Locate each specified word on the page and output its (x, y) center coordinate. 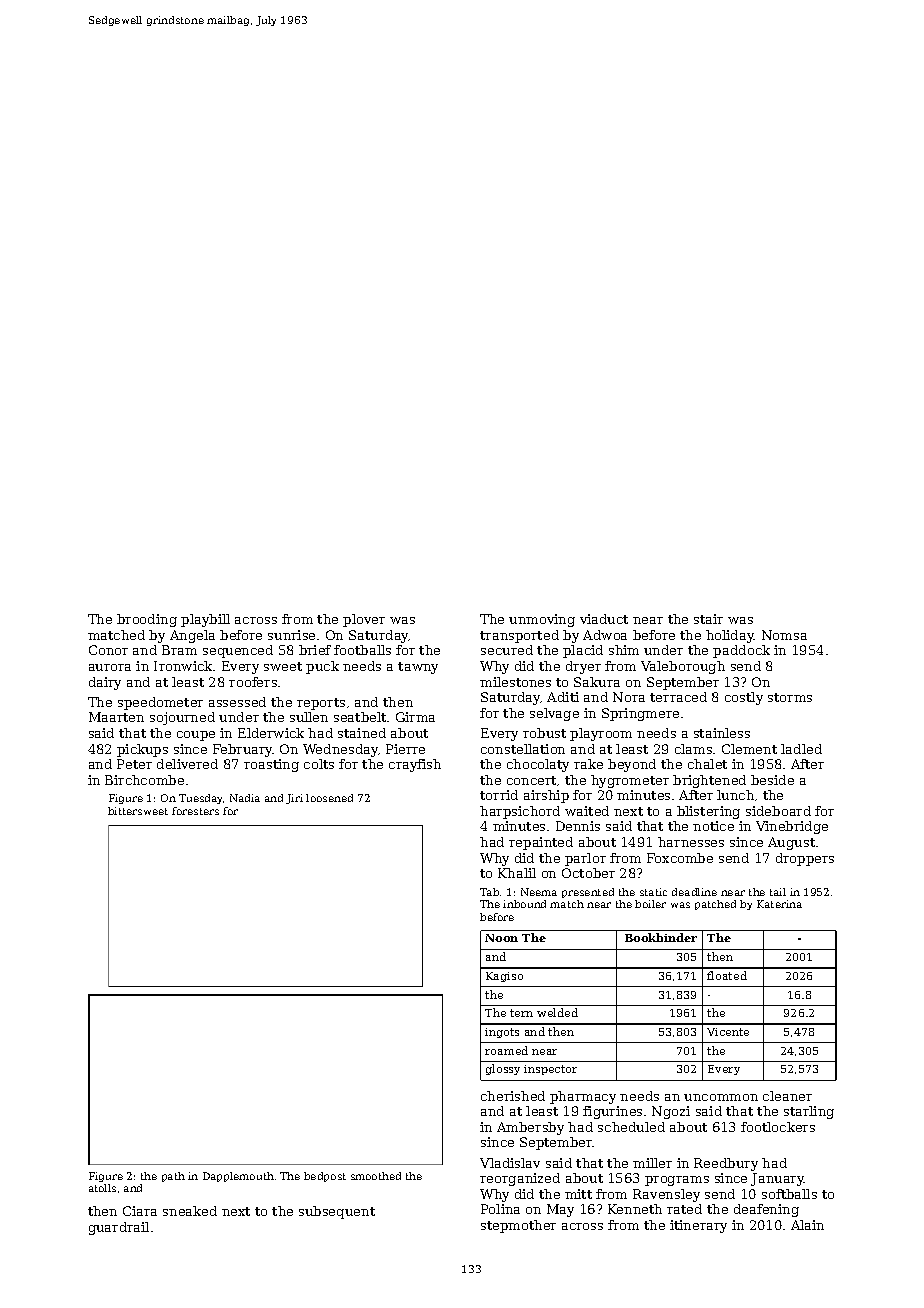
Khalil (517, 873)
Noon (501, 938)
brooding (147, 620)
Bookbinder (661, 937)
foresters (195, 811)
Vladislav (510, 1163)
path (173, 1177)
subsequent (337, 1212)
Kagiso (504, 977)
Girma (415, 717)
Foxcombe (680, 858)
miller (652, 1163)
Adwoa (605, 635)
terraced (678, 697)
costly (744, 698)
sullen (309, 717)
